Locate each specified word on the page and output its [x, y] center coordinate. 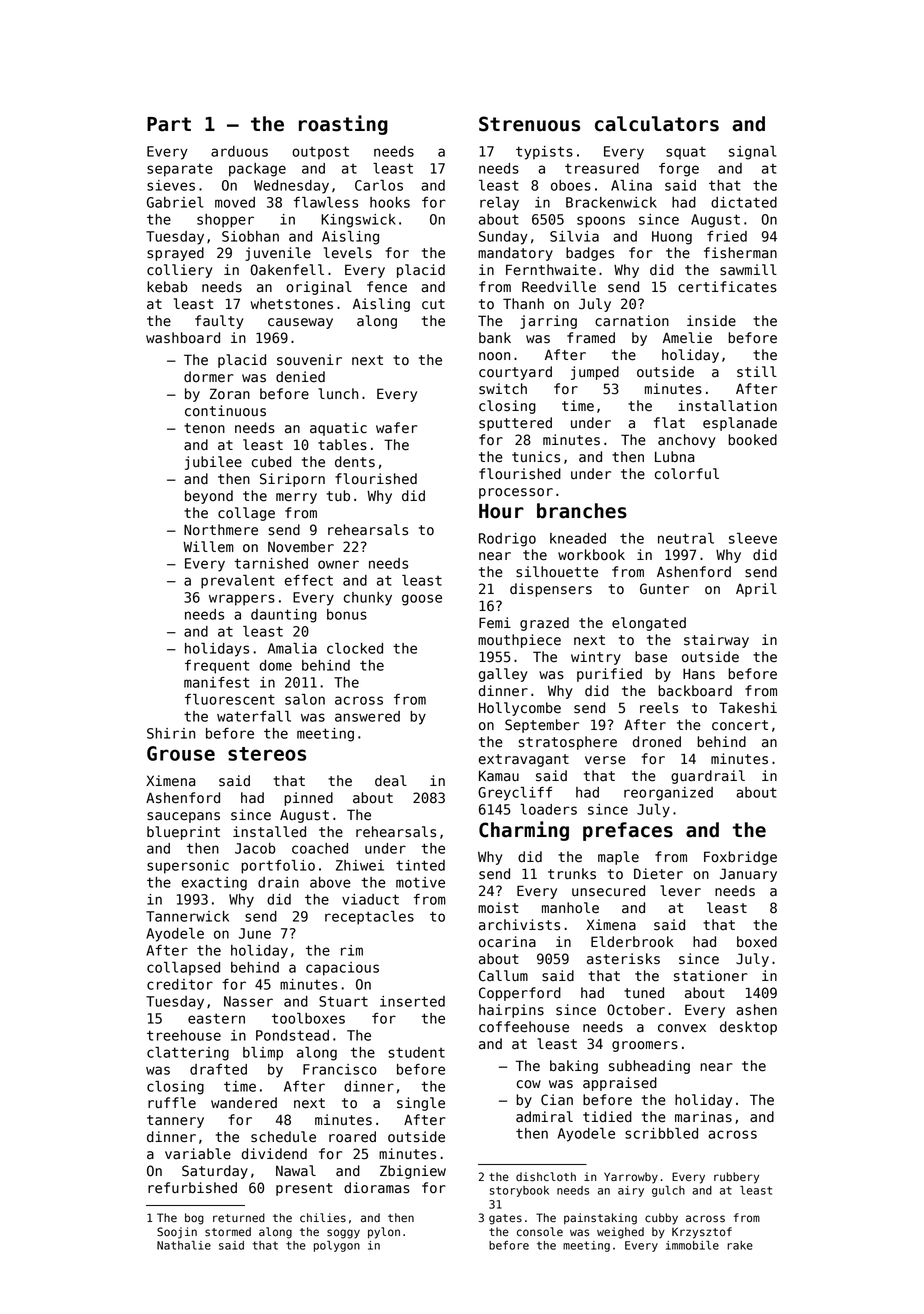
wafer [397, 428]
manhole [570, 908]
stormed [228, 1232]
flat [669, 423]
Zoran [230, 394]
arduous [239, 151]
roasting [343, 125]
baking [574, 1067]
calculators [657, 124]
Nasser [248, 1001]
